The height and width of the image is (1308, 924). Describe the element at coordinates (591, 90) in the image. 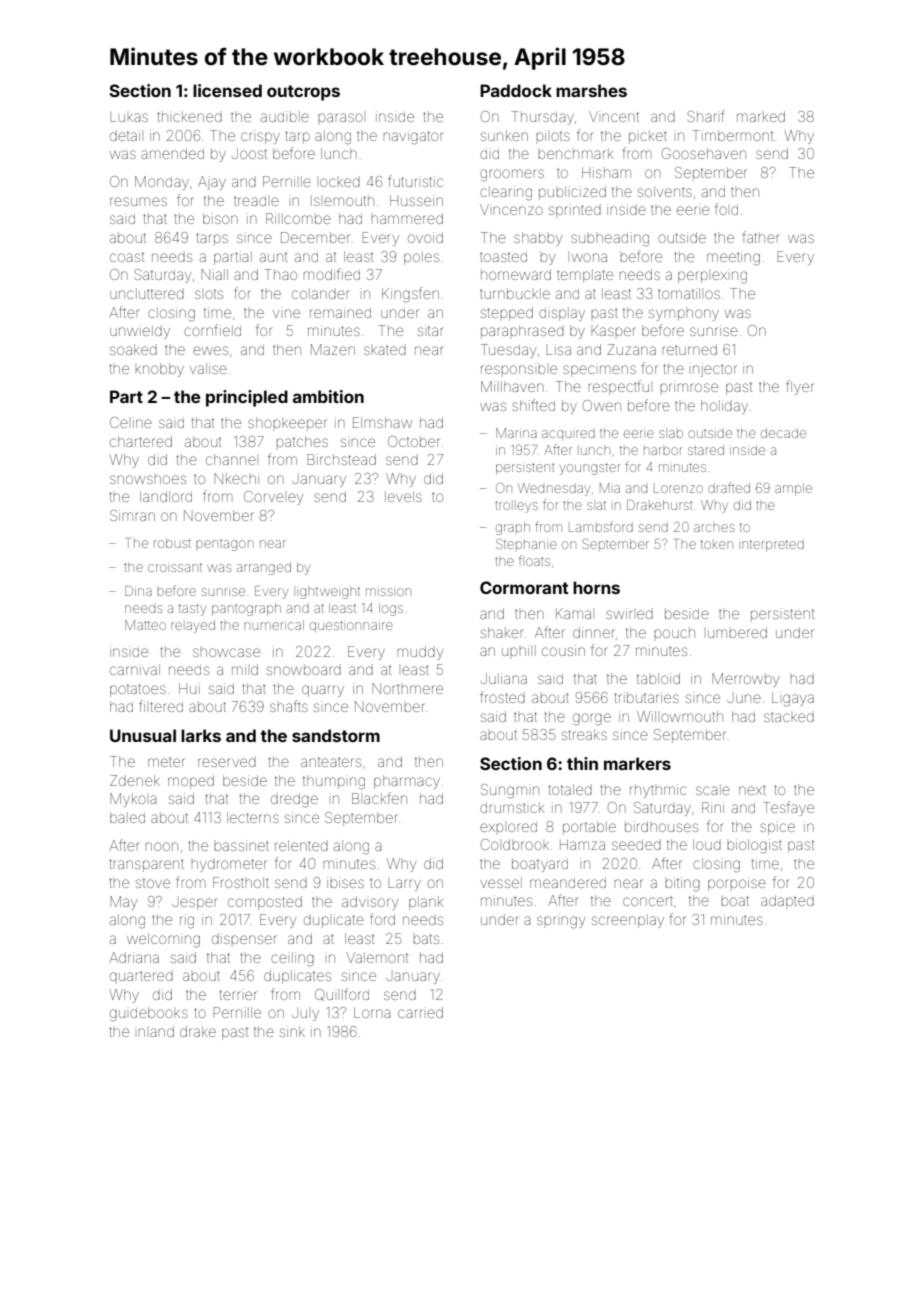

I see `marshes` at that location.
